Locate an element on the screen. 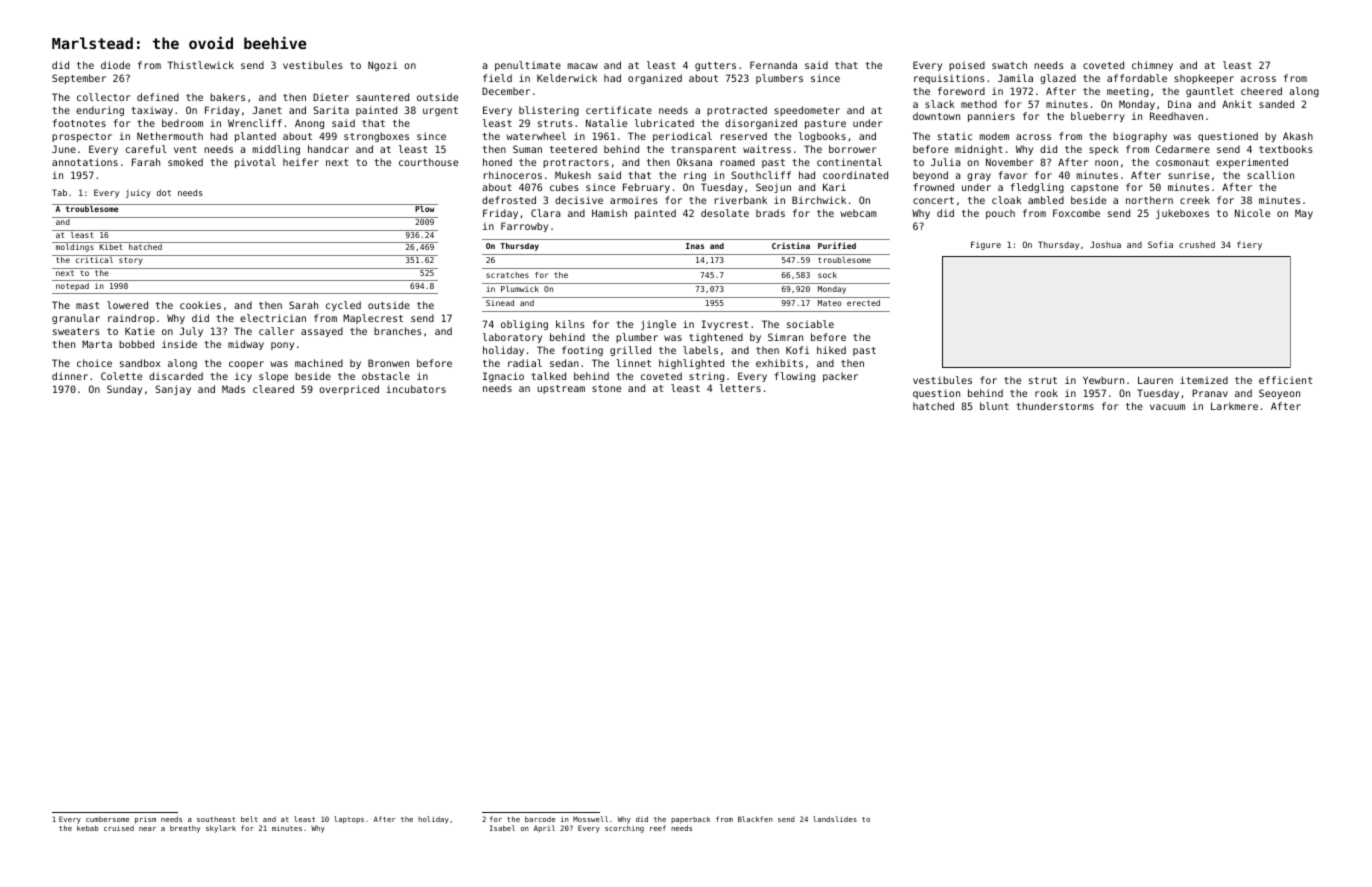 The image size is (1372, 887). webcam is located at coordinates (858, 213).
